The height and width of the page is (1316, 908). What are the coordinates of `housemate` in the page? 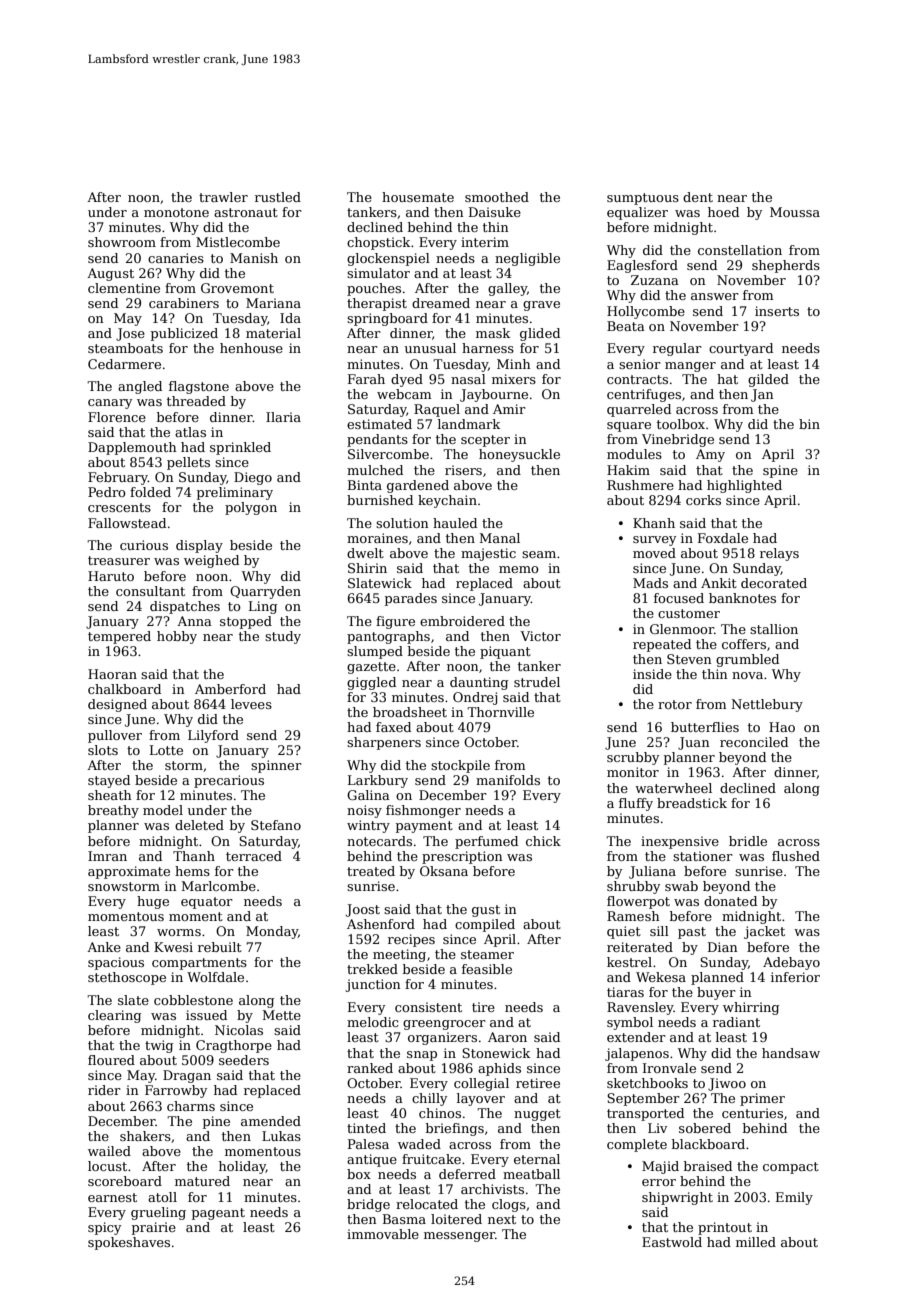 It's located at (418, 197).
